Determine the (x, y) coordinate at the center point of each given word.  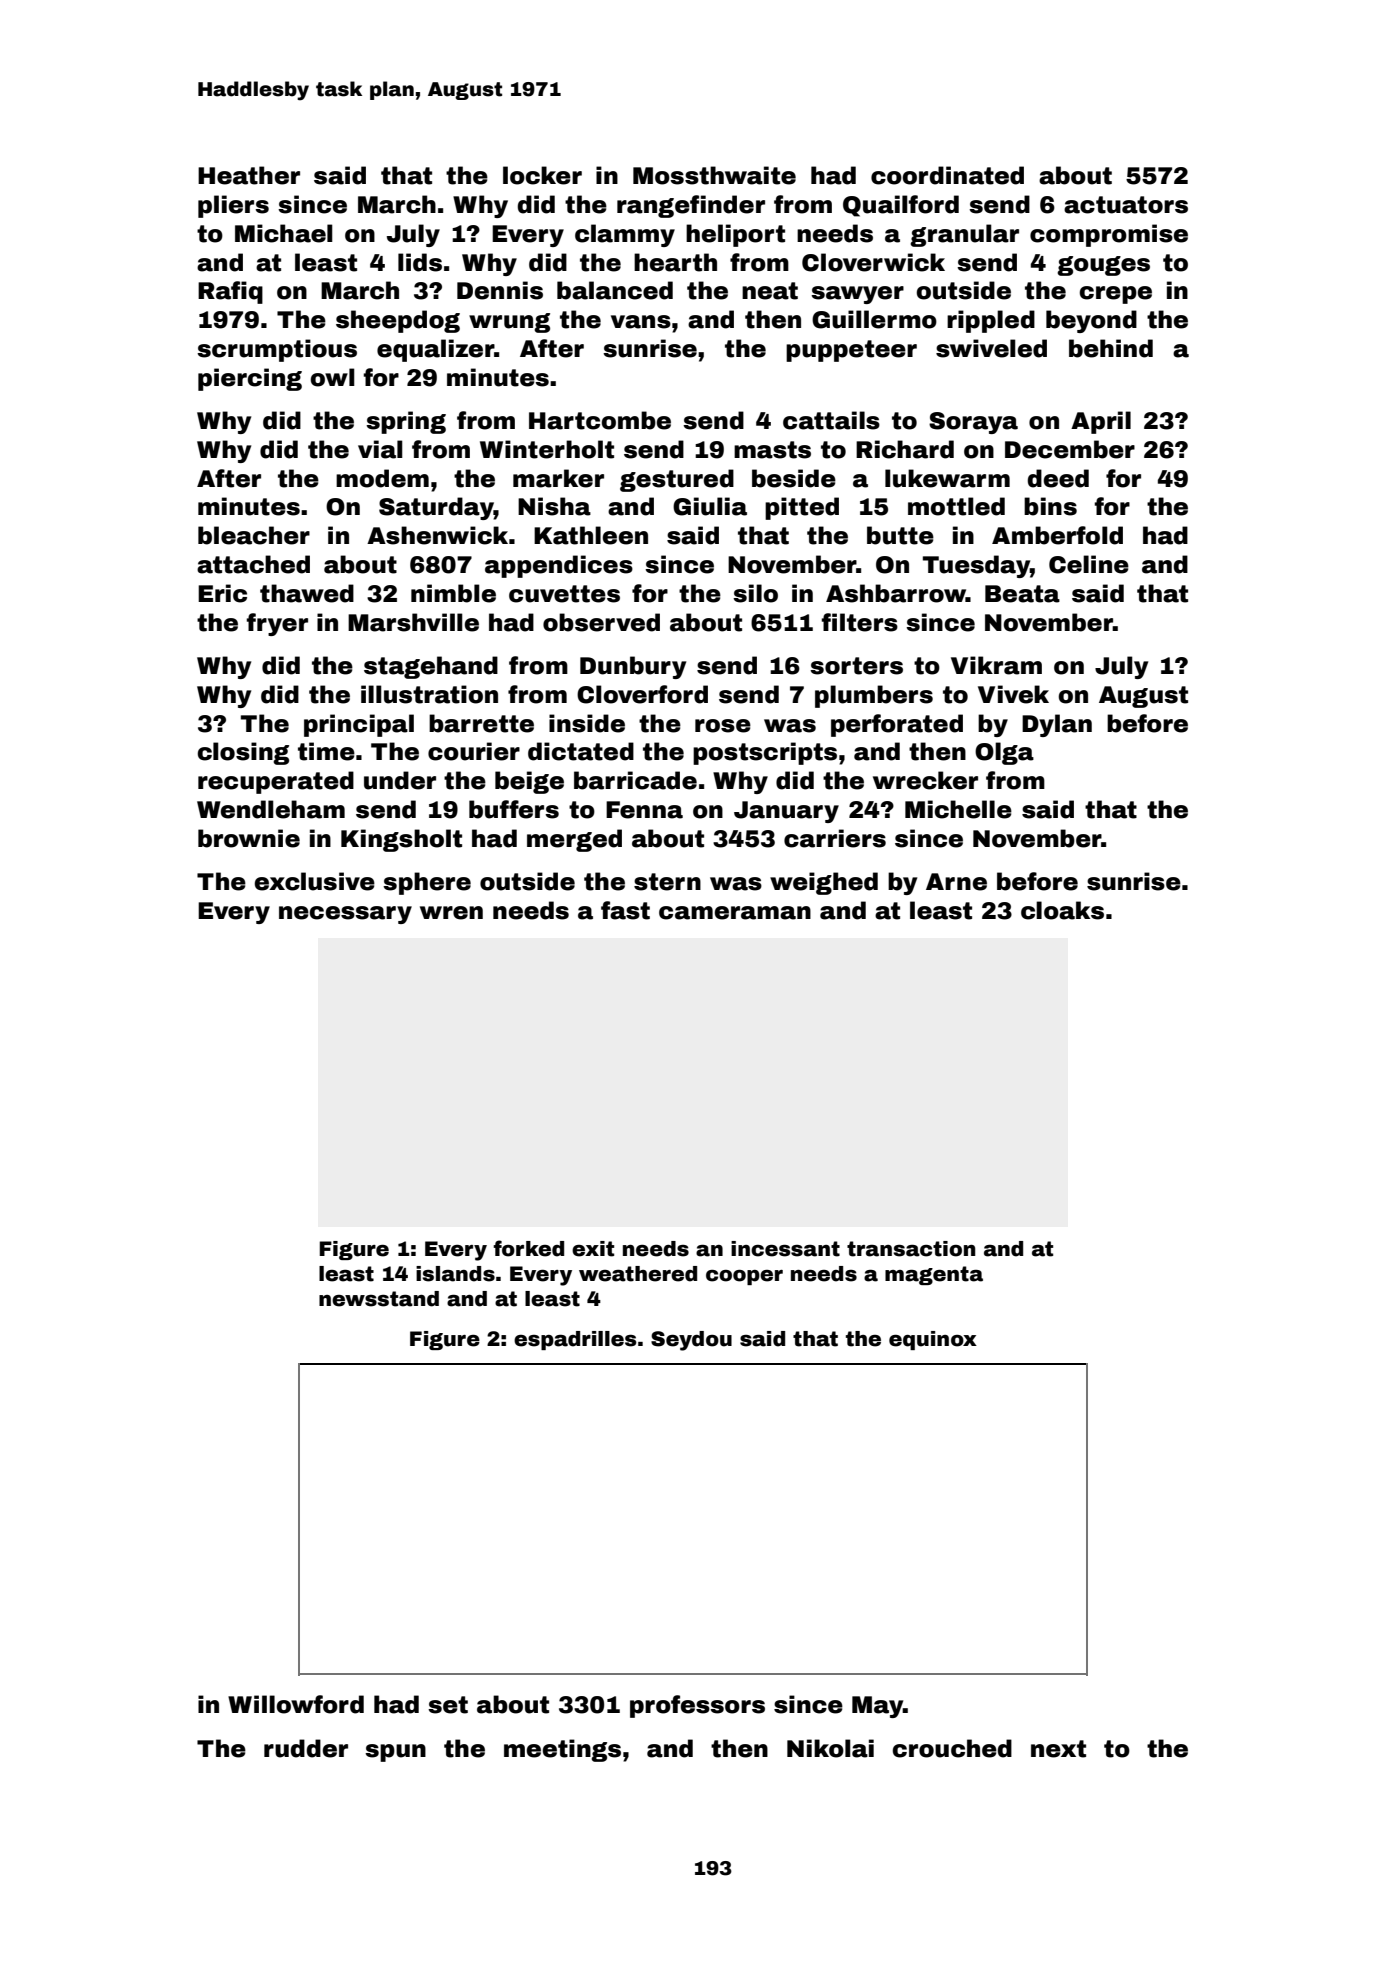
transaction (911, 1249)
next (1058, 1749)
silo (755, 593)
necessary (345, 915)
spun (395, 1753)
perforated (897, 725)
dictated (581, 751)
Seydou (691, 1341)
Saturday (436, 508)
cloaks (1062, 910)
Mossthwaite (714, 175)
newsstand (379, 1299)
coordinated (947, 175)
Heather (249, 175)
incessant (785, 1249)
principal (359, 725)
